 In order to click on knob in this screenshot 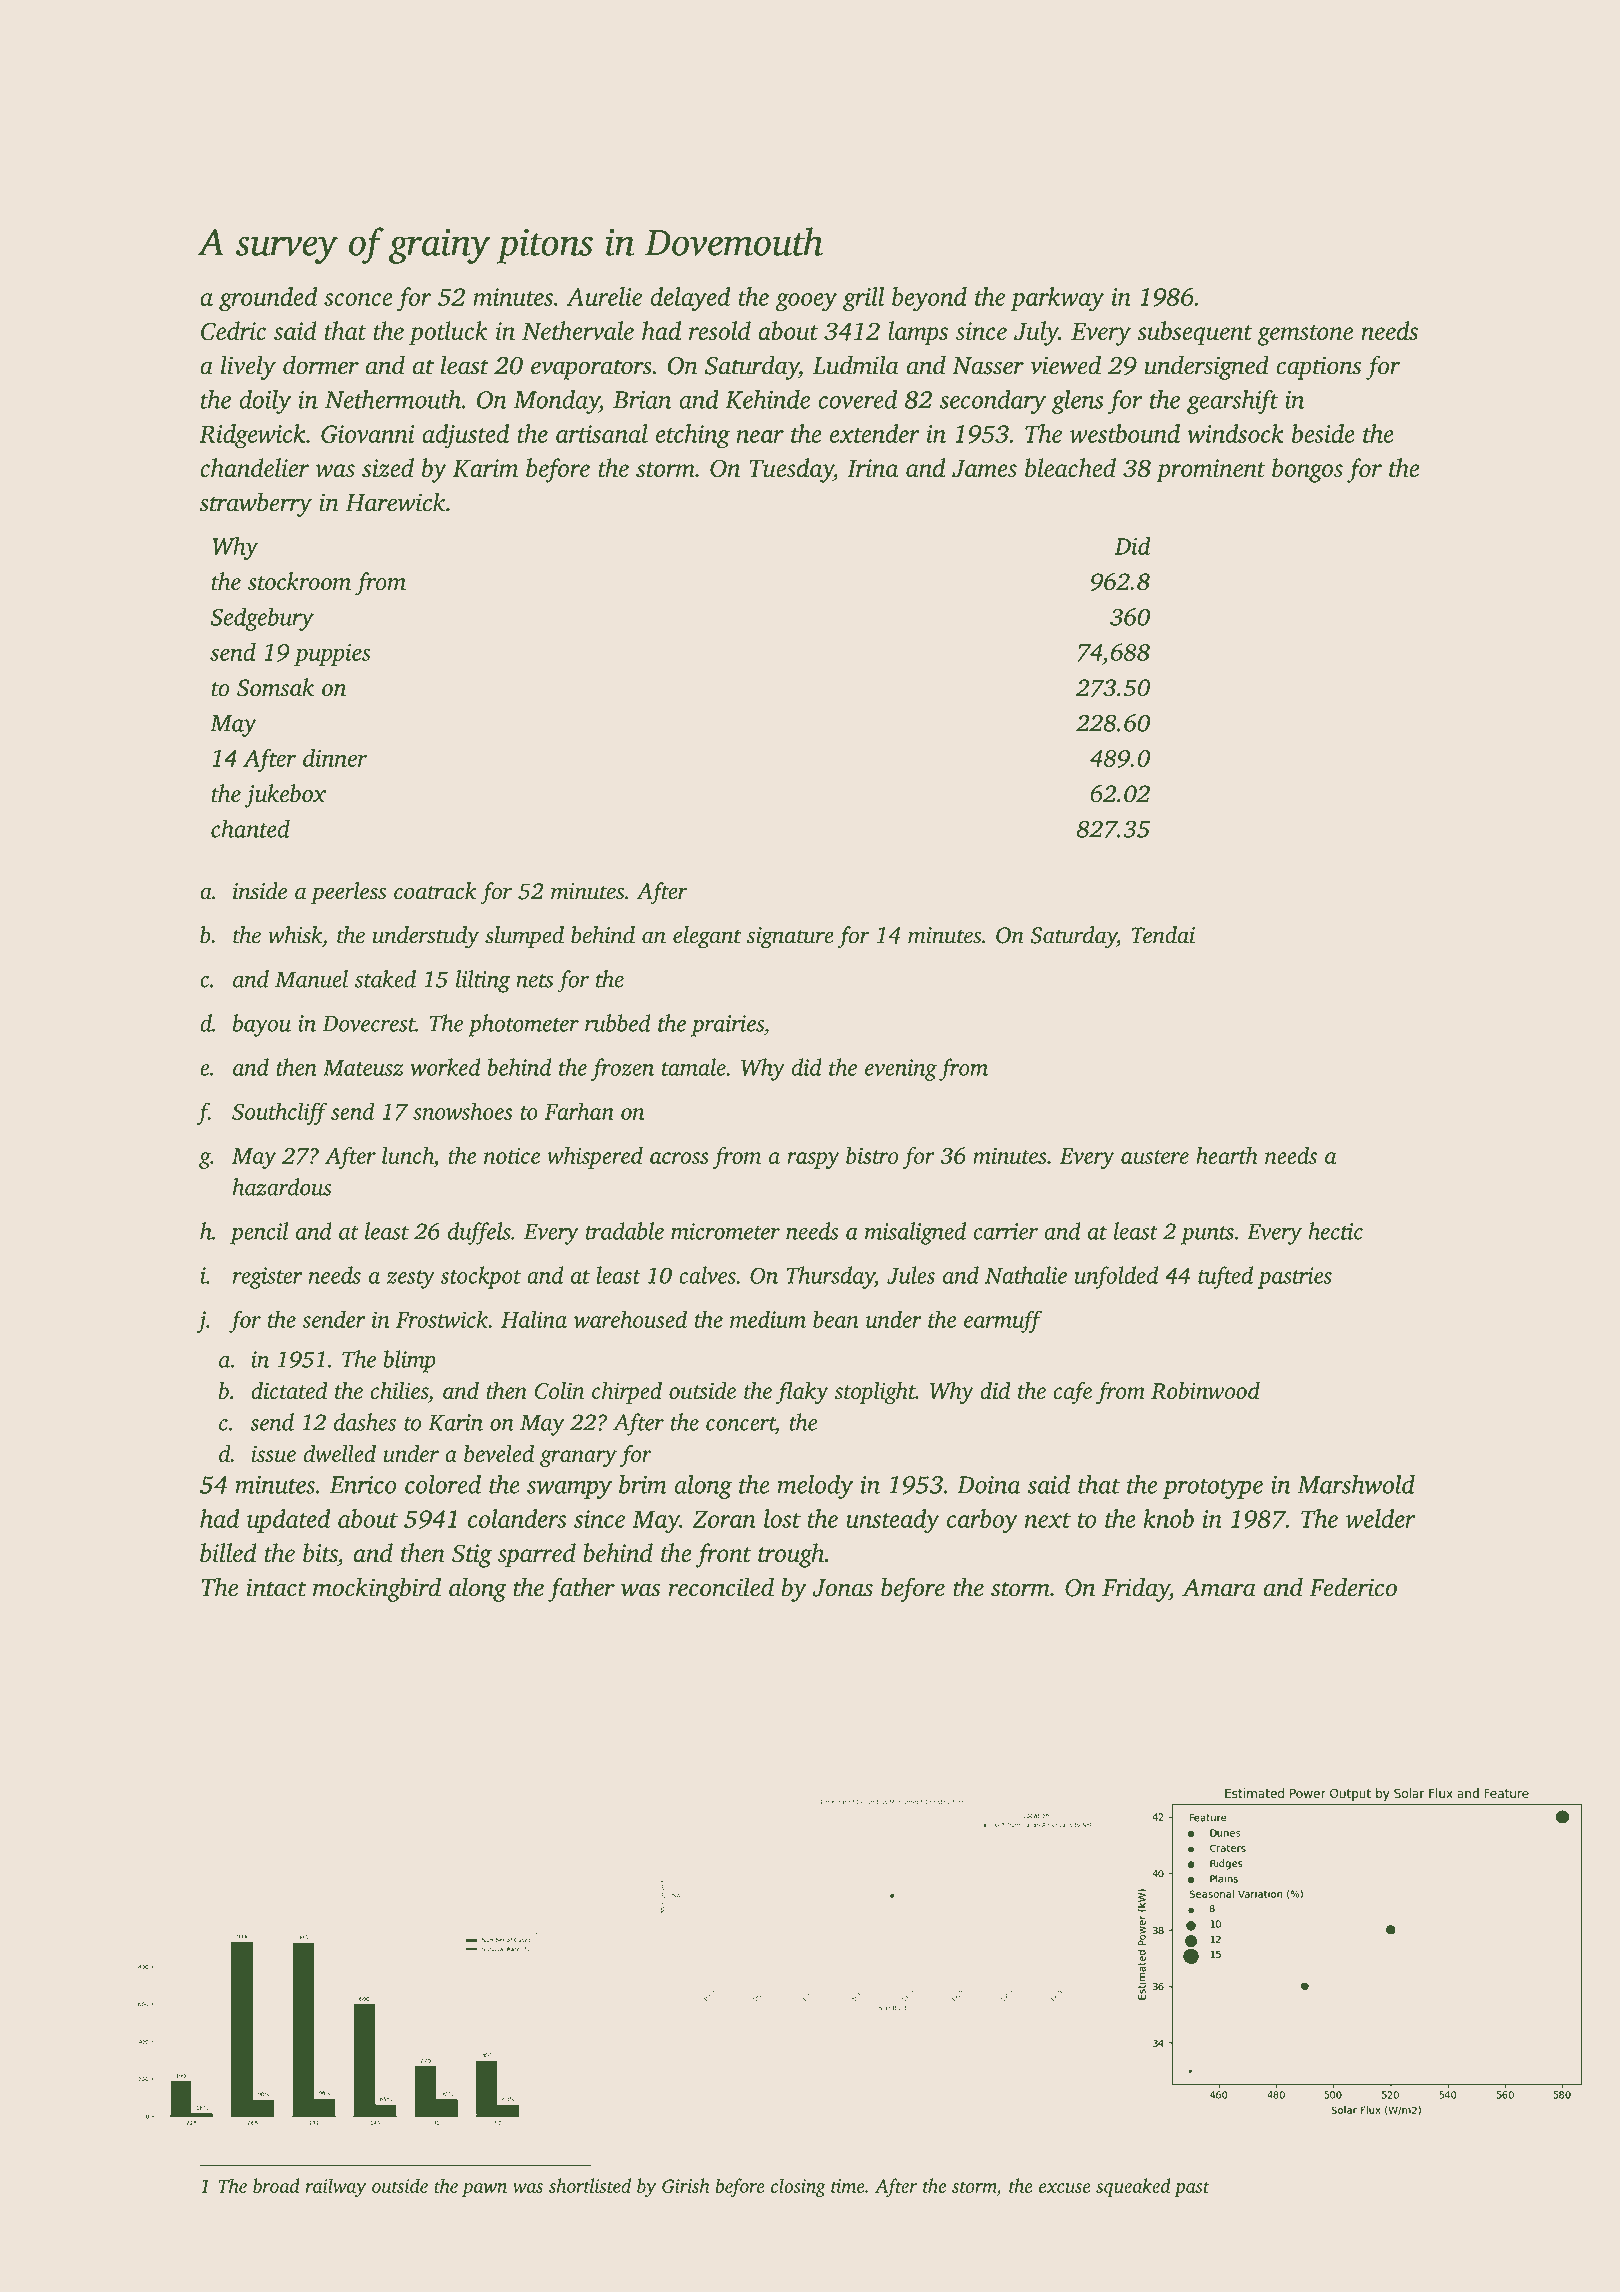, I will do `click(1168, 1518)`.
